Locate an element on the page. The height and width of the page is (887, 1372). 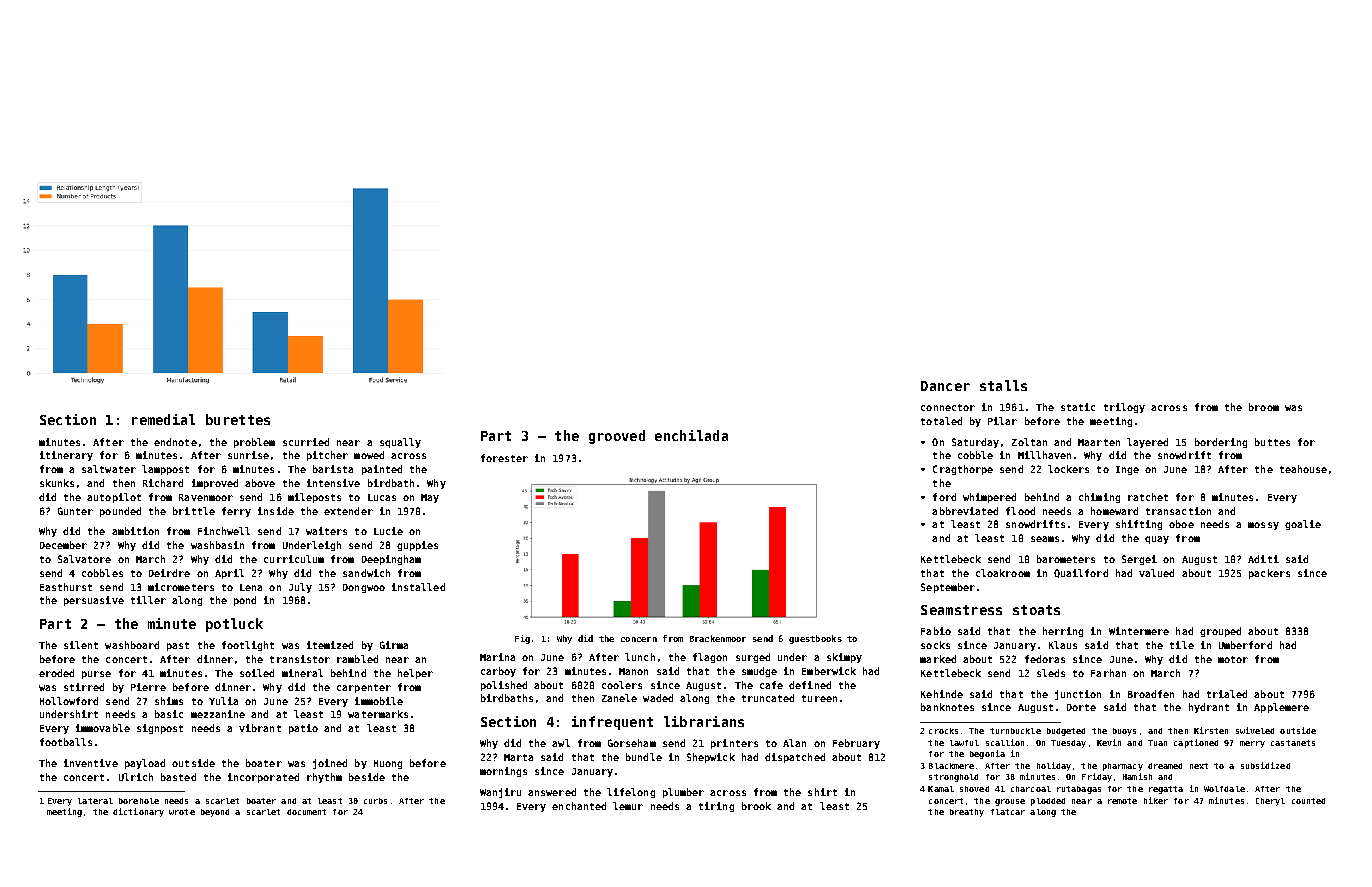
Dancer is located at coordinates (945, 386).
